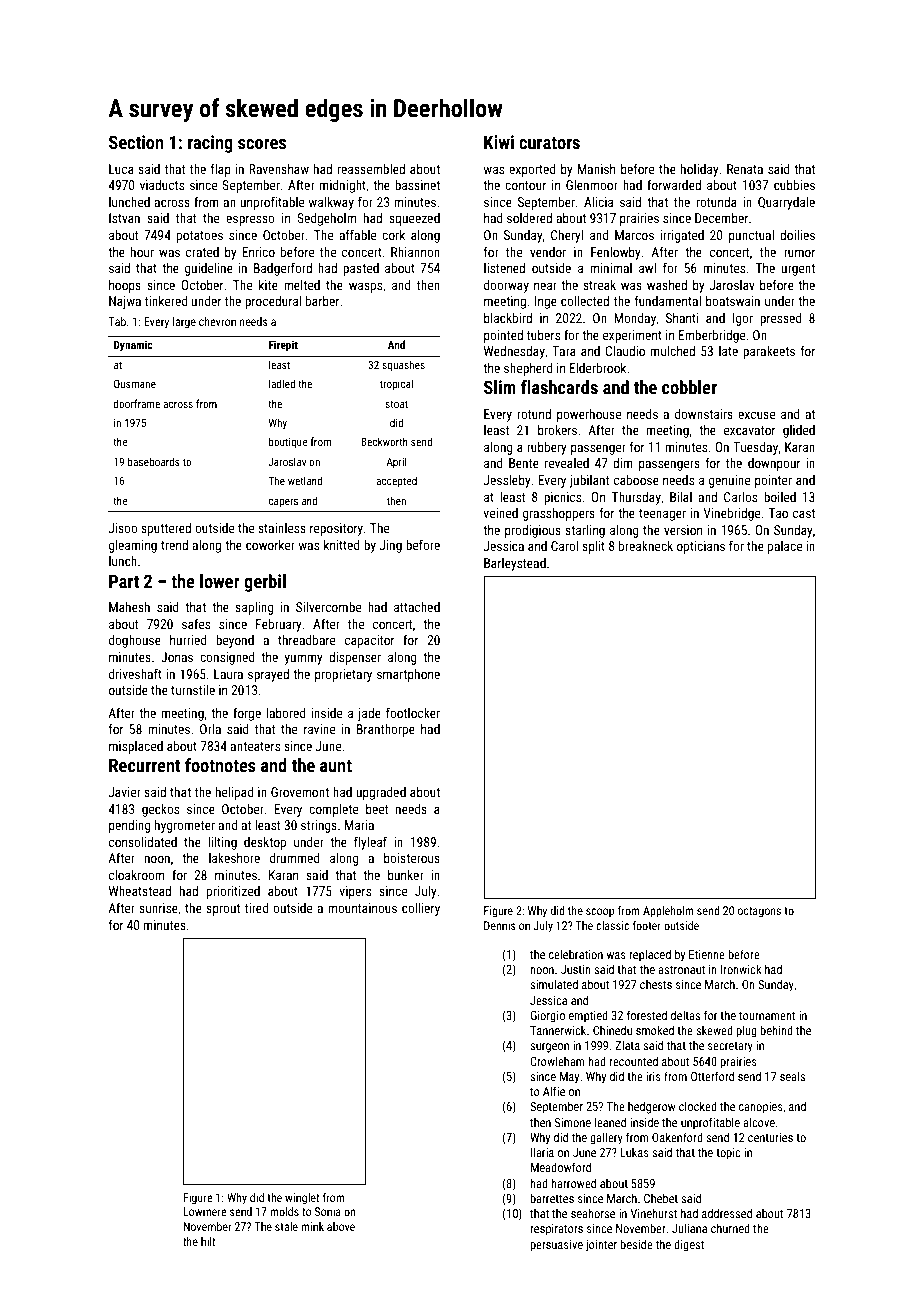 The width and height of the screenshot is (924, 1308). Describe the element at coordinates (745, 169) in the screenshot. I see `Renata` at that location.
